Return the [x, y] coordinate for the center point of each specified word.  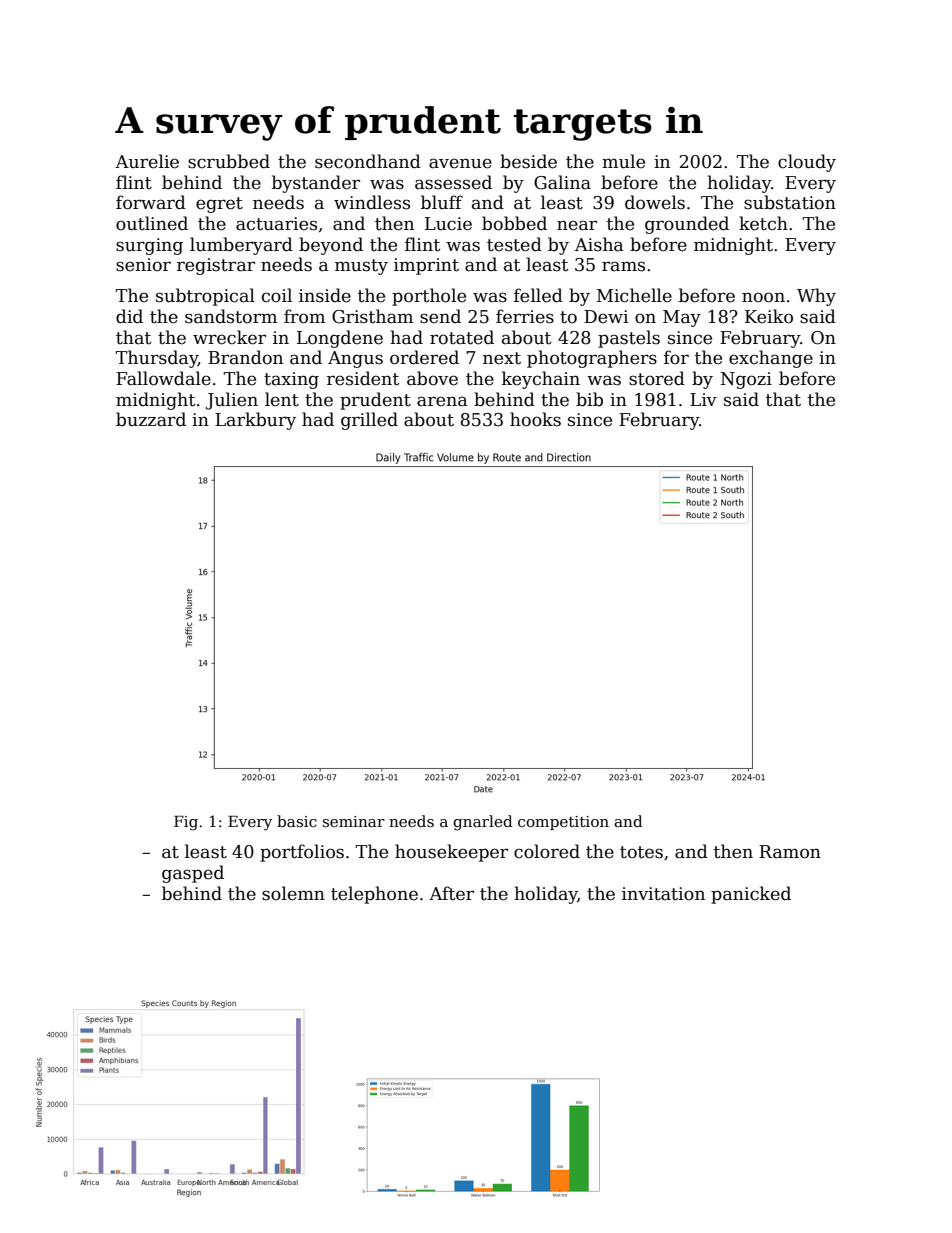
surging [149, 246]
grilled [369, 421]
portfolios [302, 853]
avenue [460, 163]
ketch [763, 223]
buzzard [151, 419]
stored [657, 378]
